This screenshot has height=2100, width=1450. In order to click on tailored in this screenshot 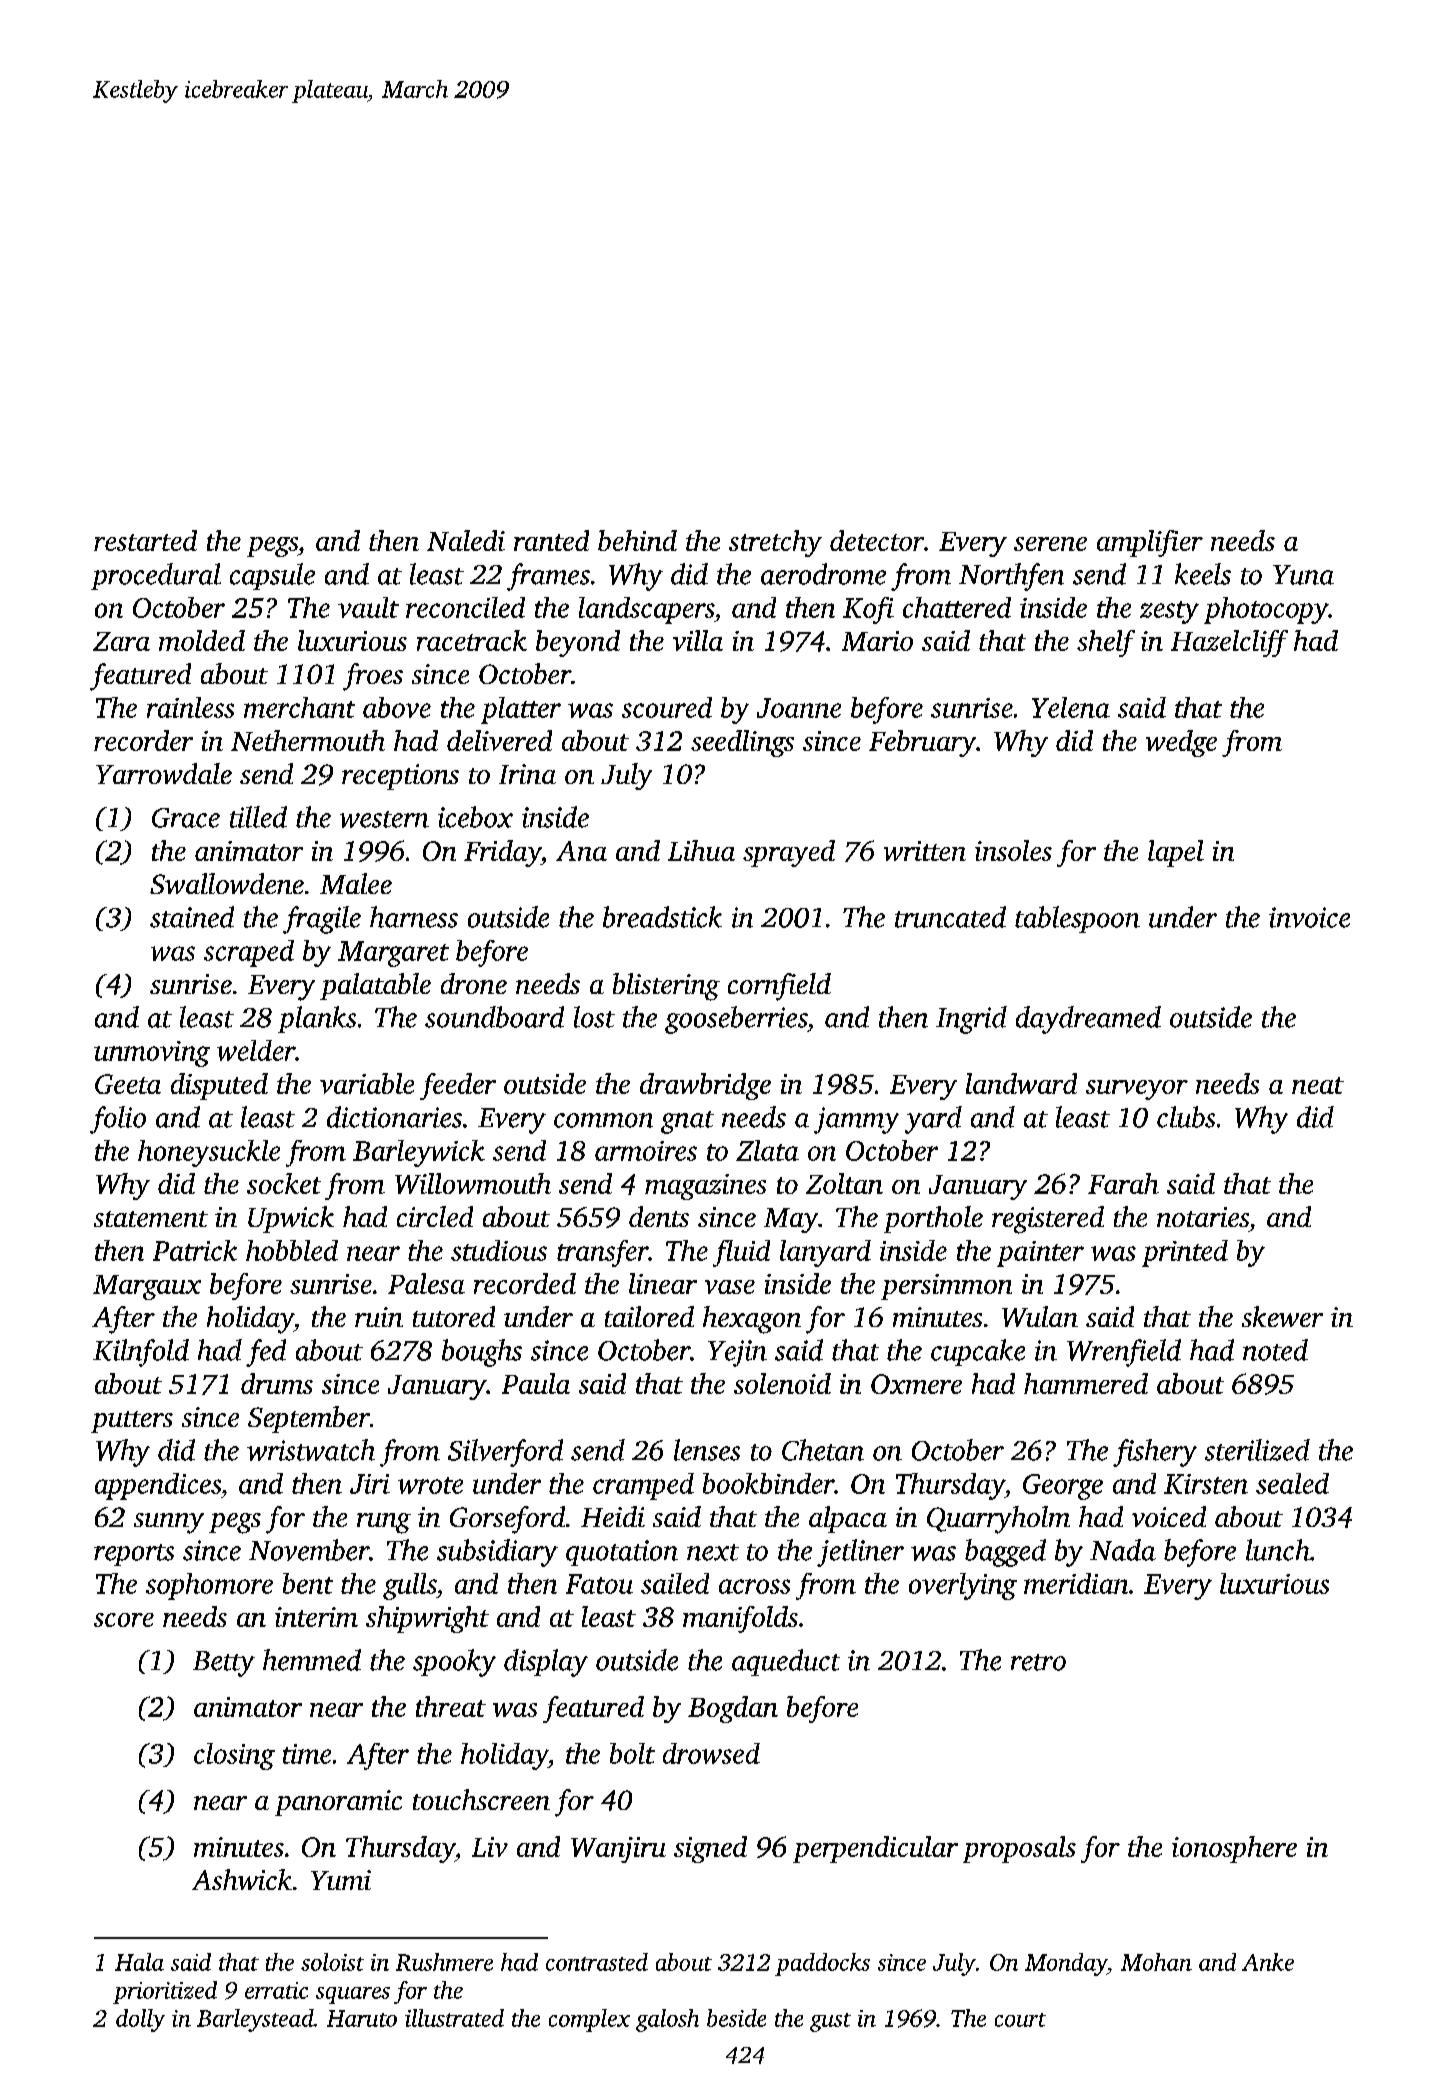, I will do `click(649, 1316)`.
